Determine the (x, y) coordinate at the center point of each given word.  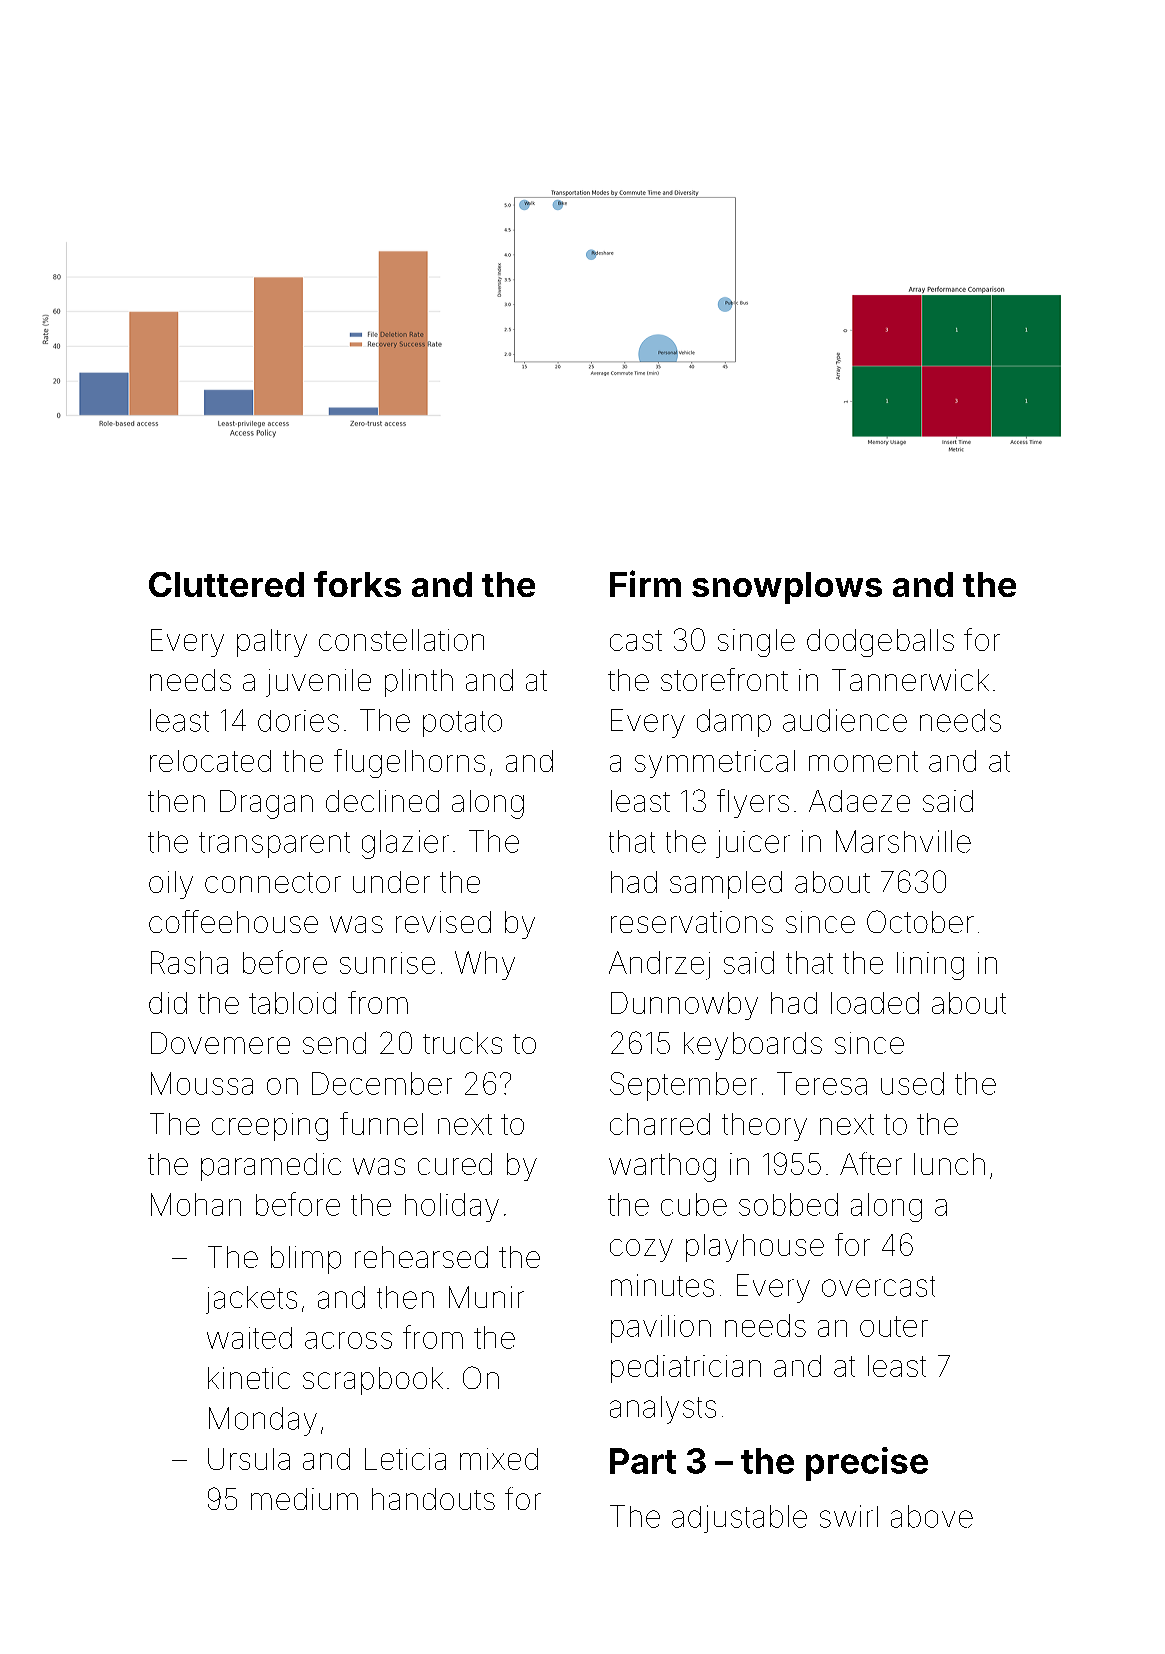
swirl (849, 1516)
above (932, 1516)
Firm (645, 583)
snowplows (787, 588)
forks (357, 584)
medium (304, 1499)
